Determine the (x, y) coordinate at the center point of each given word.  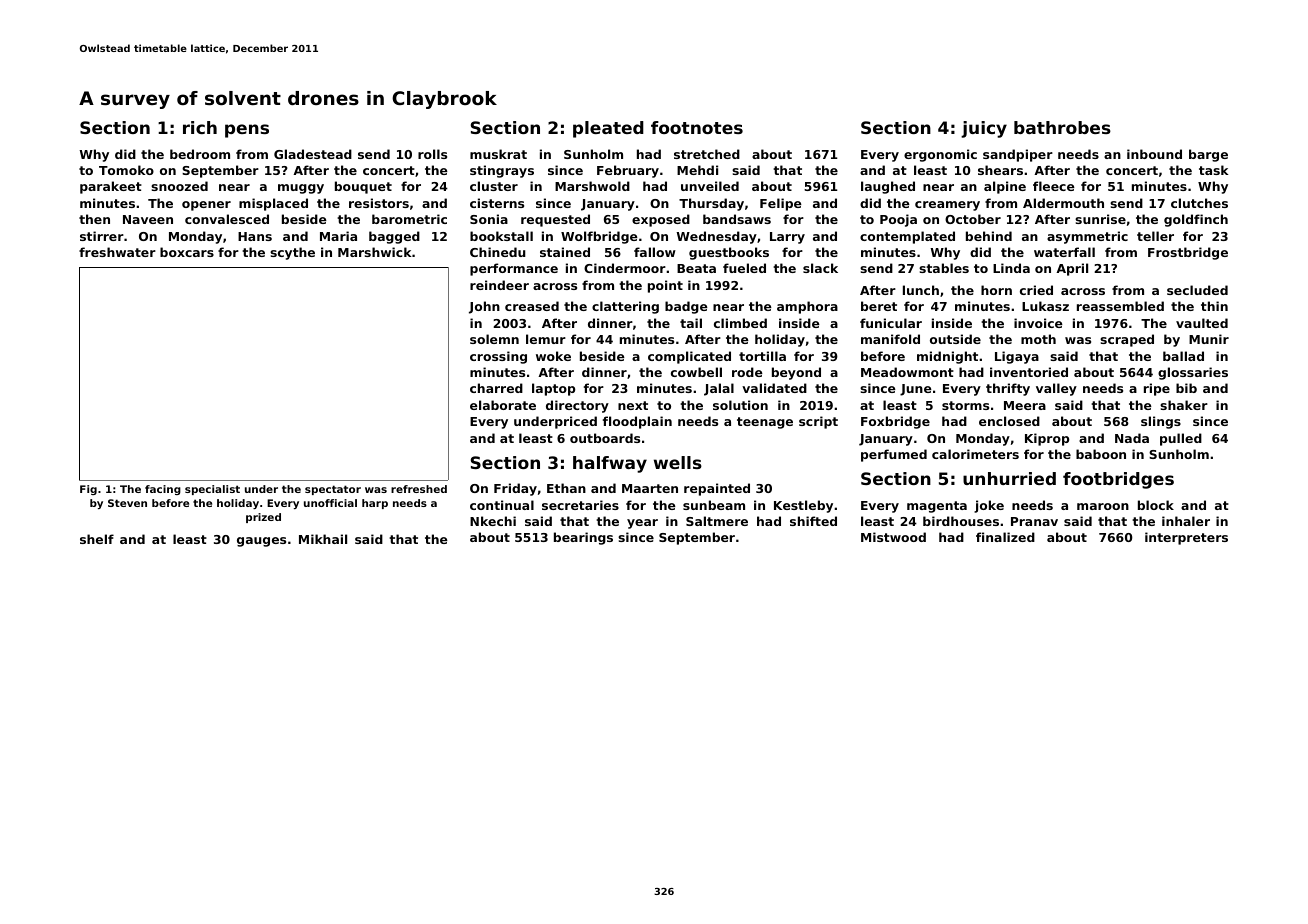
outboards (605, 438)
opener (206, 206)
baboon (1101, 454)
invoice (1038, 323)
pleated (608, 129)
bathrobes (1062, 127)
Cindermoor (625, 268)
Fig (88, 490)
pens (247, 131)
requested (555, 220)
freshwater (117, 252)
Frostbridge (1188, 253)
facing (163, 490)
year (642, 524)
